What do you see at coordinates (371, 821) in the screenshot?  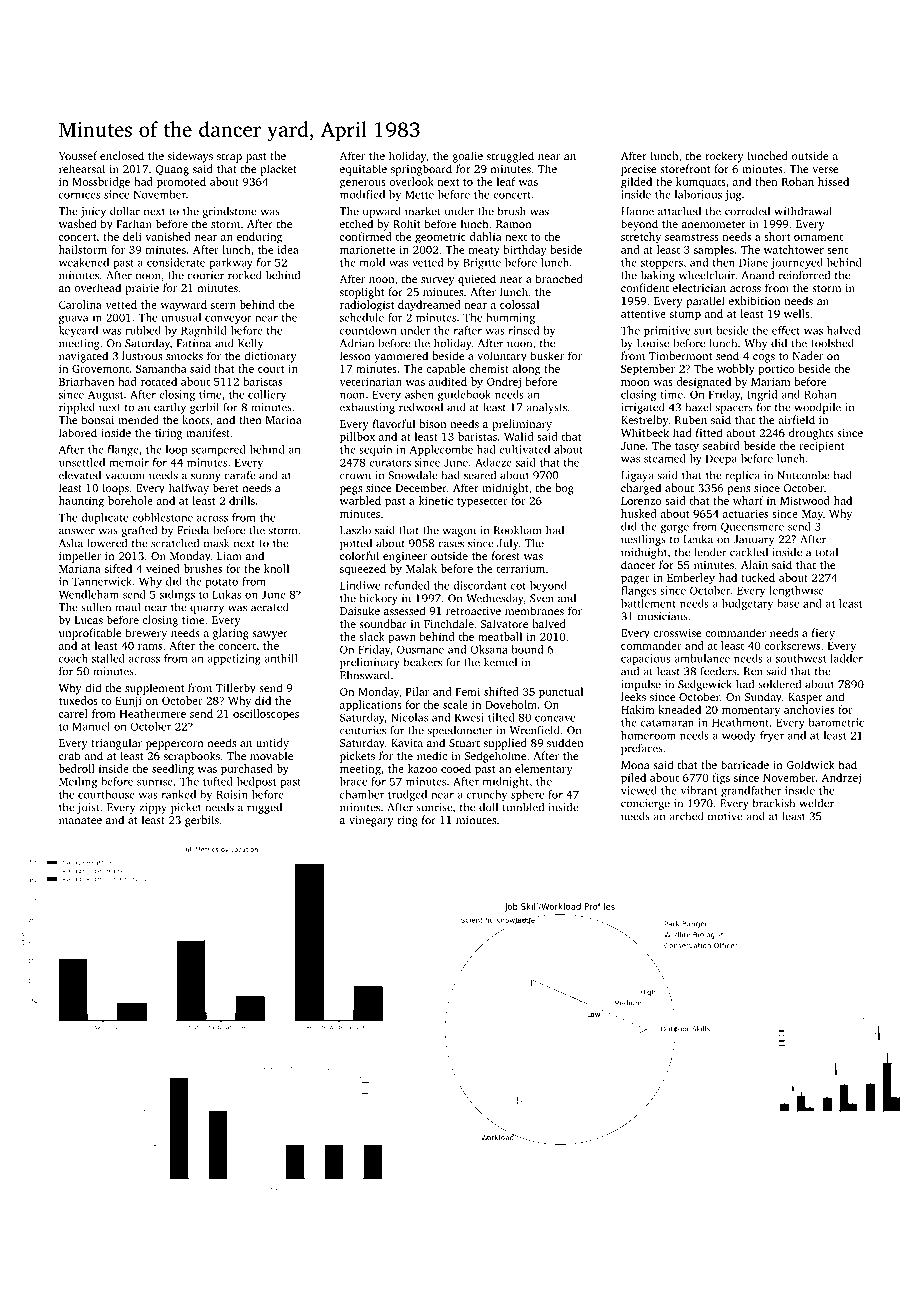 I see `vinegary` at bounding box center [371, 821].
